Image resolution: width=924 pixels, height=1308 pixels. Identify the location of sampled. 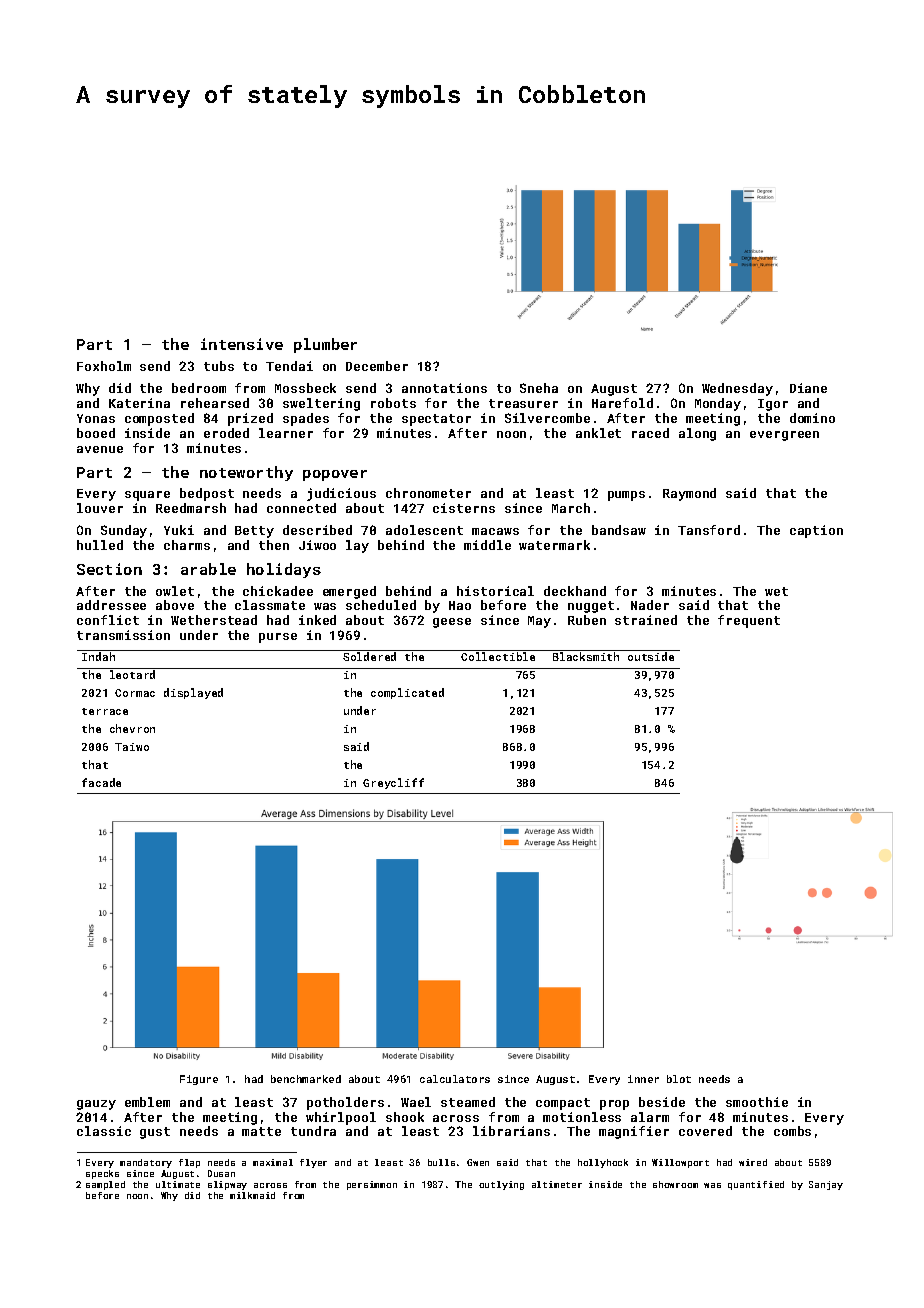
(105, 1185).
